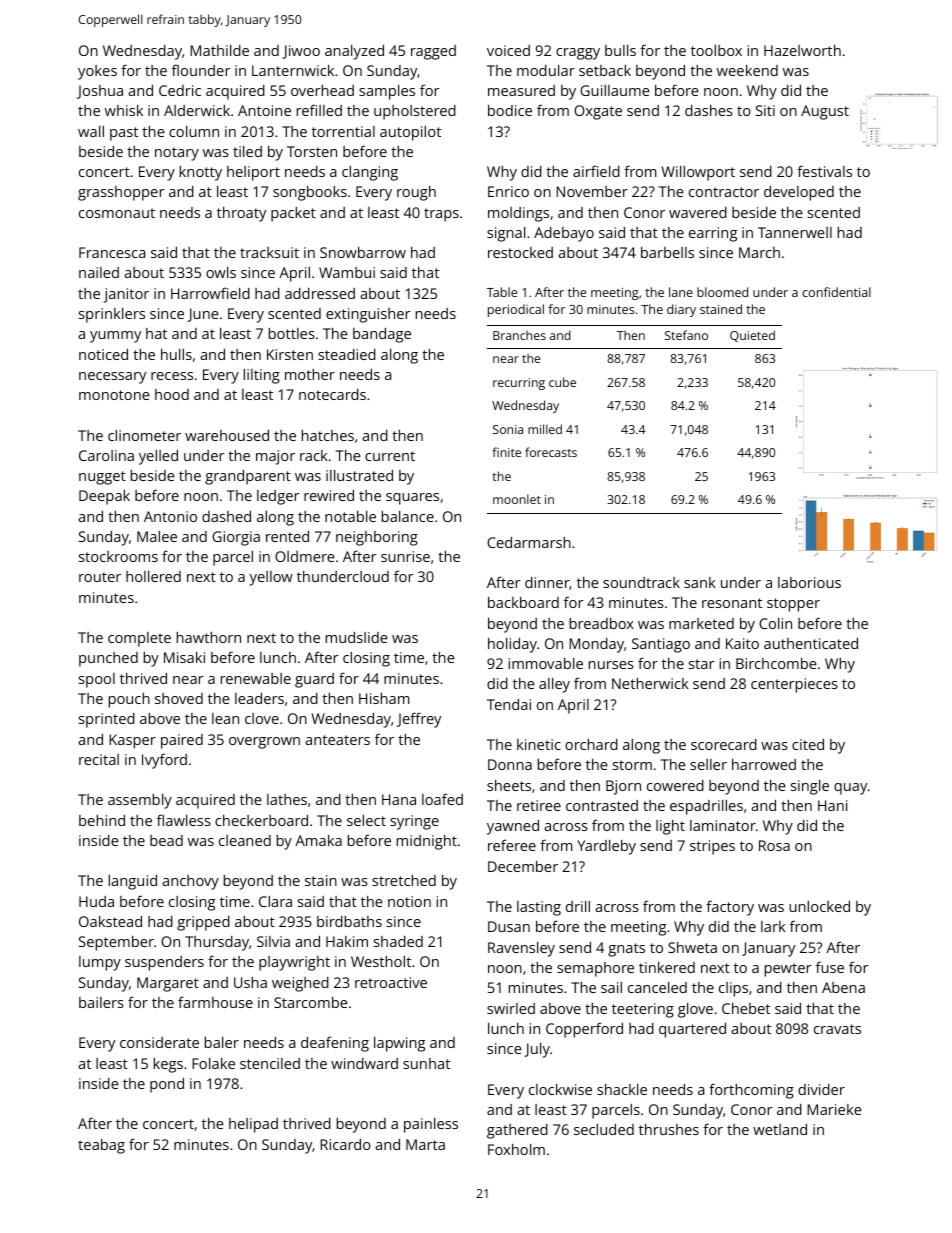 Image resolution: width=952 pixels, height=1233 pixels. Describe the element at coordinates (516, 1149) in the screenshot. I see `Foxholm` at that location.
